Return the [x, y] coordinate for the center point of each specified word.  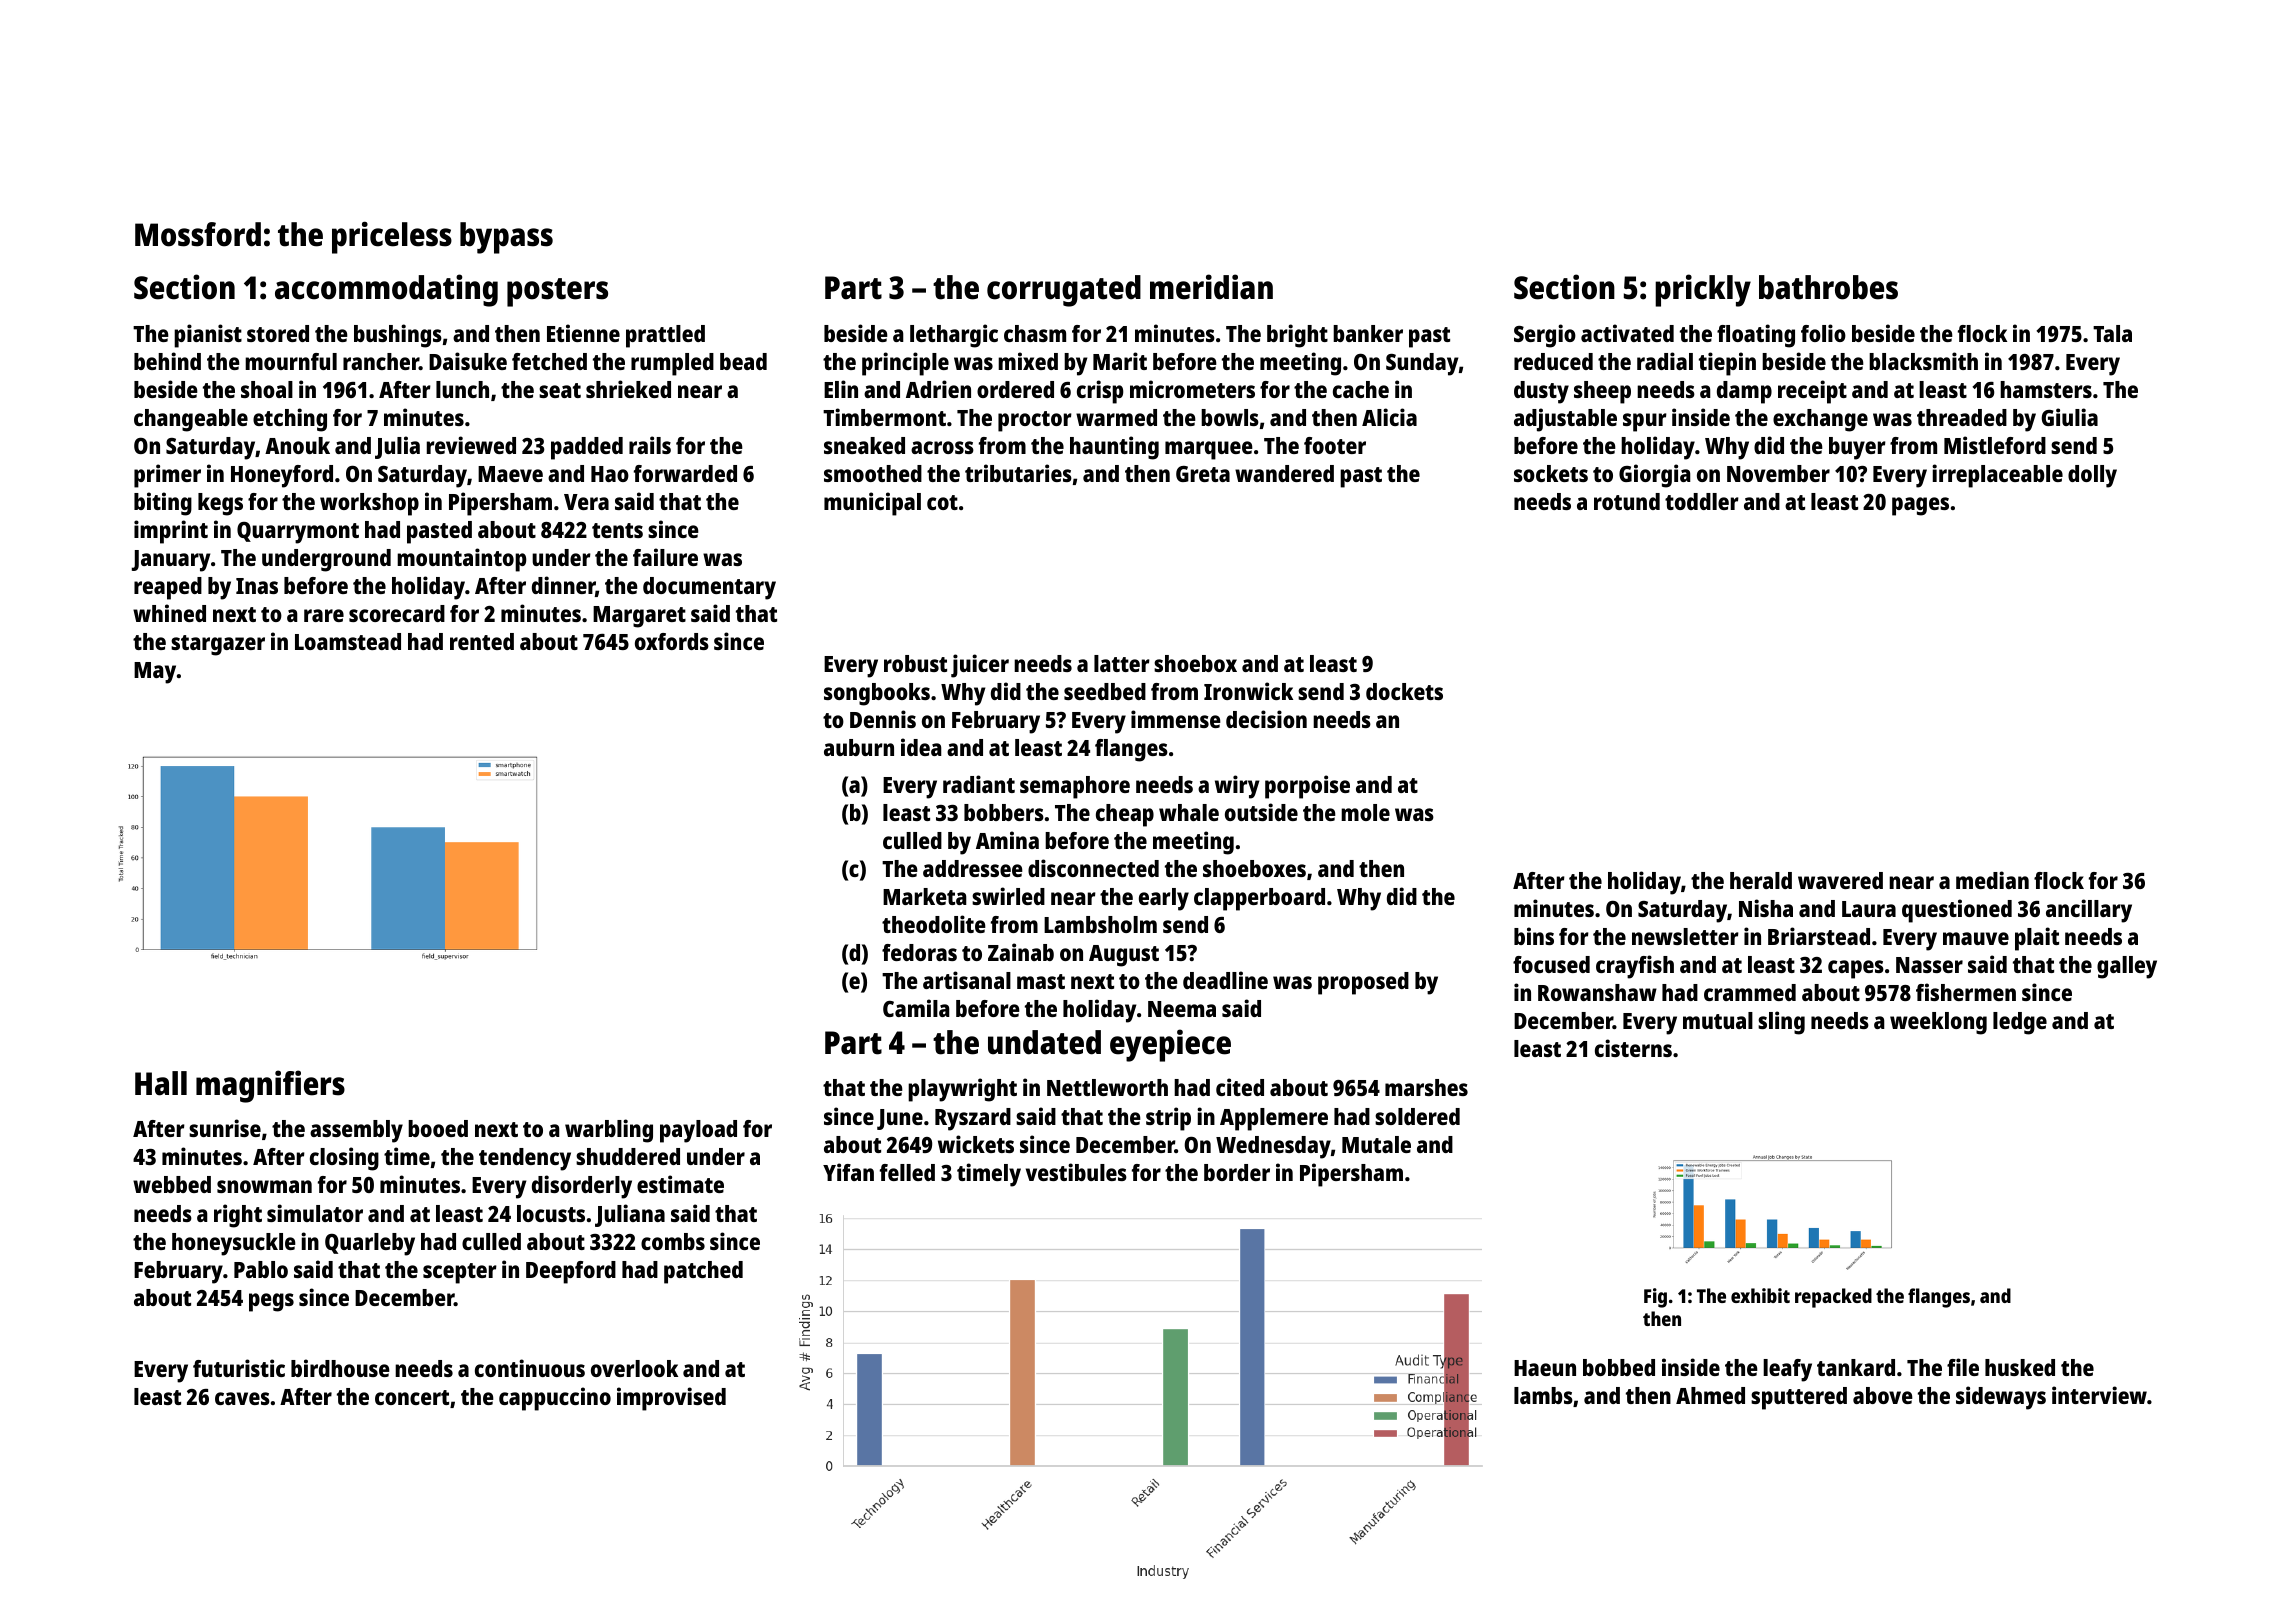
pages [1920, 506]
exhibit [1760, 1295]
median [1992, 880]
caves [242, 1398]
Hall [161, 1083]
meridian [1211, 287]
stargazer [218, 645]
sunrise [225, 1128]
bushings [398, 336]
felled [907, 1172]
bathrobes [1828, 287]
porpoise [1307, 787]
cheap [1125, 815]
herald [1761, 880]
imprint [171, 532]
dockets [1404, 691]
